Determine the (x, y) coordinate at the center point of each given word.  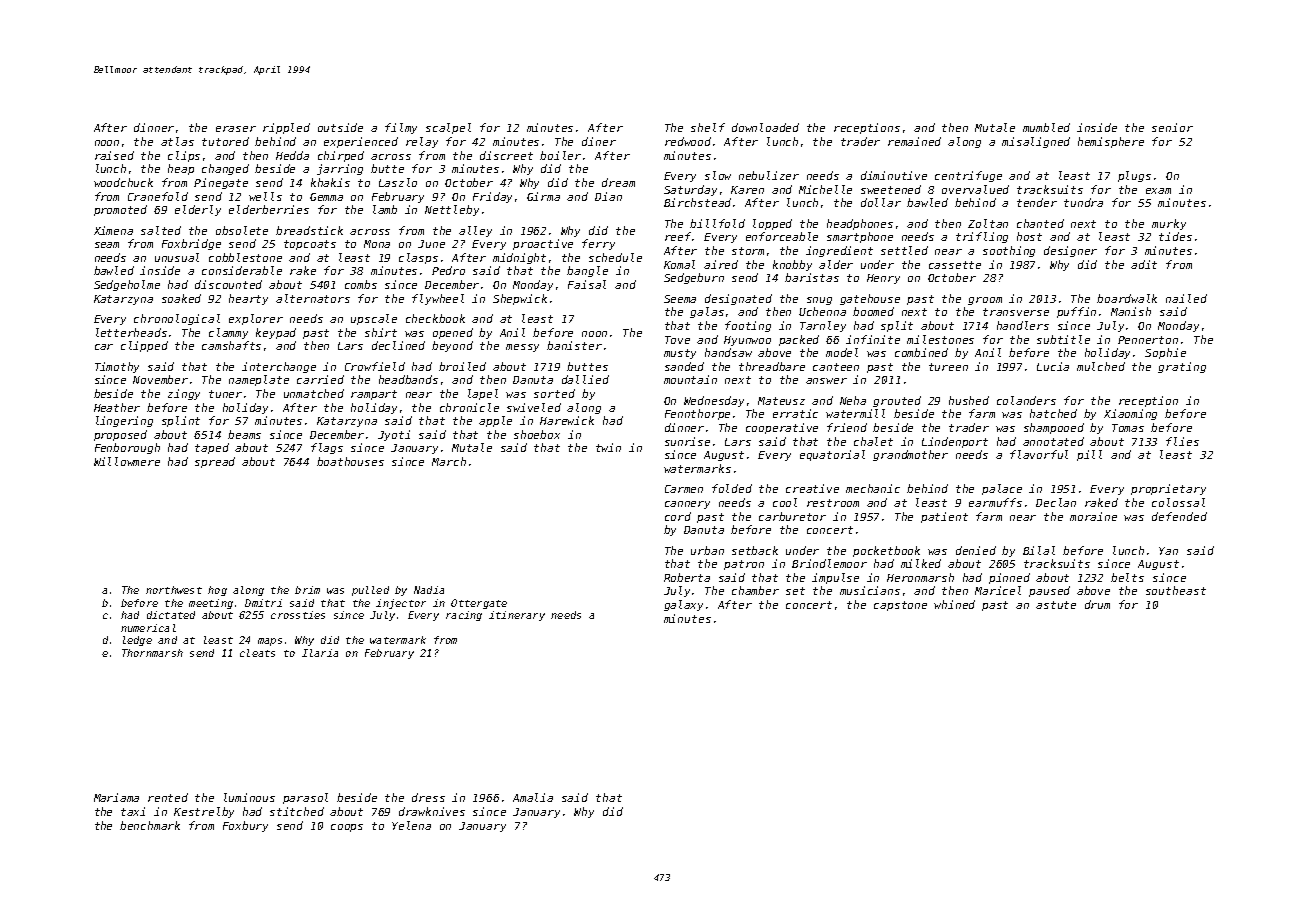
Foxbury (245, 826)
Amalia (533, 797)
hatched (1053, 413)
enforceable (782, 236)
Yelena (411, 825)
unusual (177, 257)
